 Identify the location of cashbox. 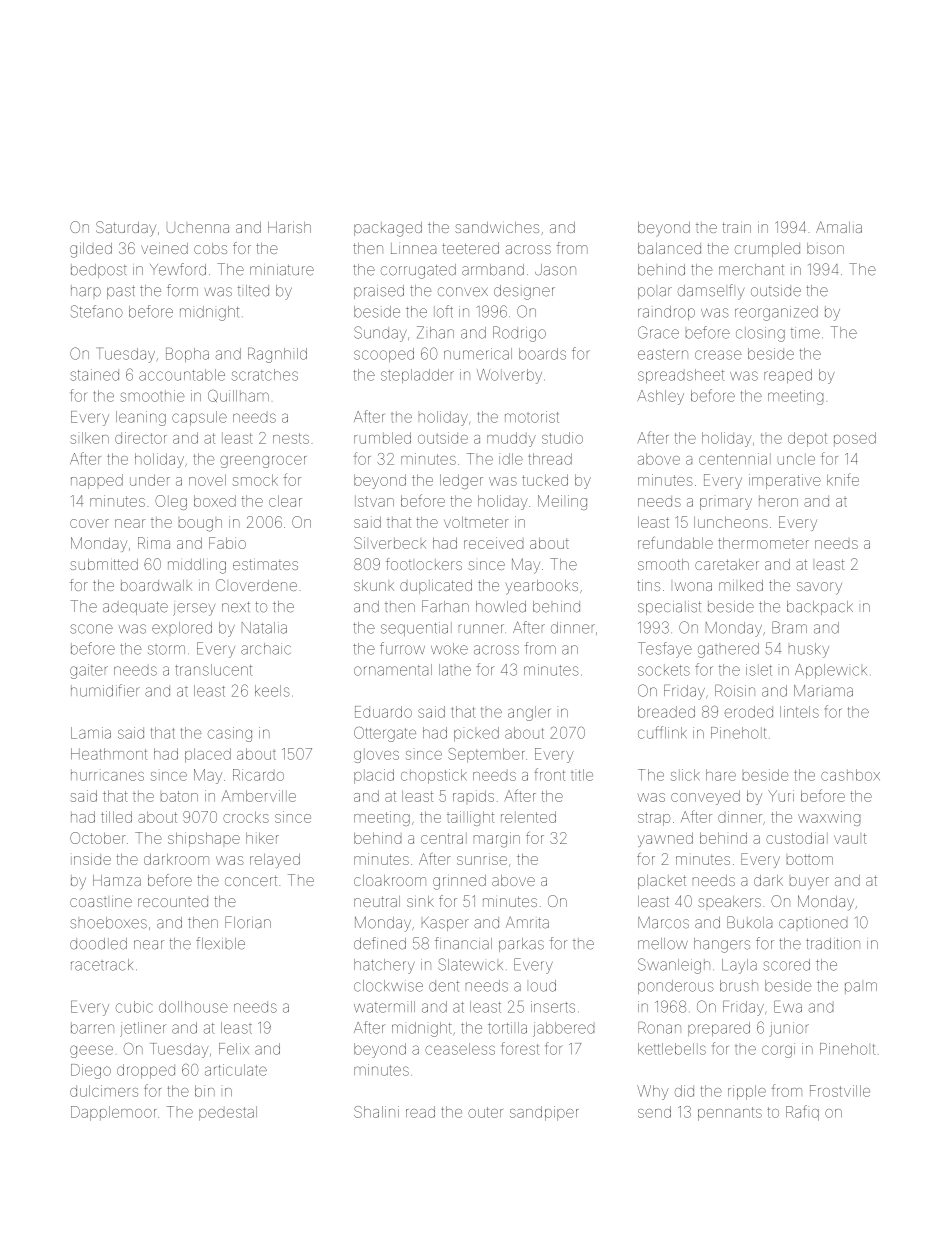
(850, 775).
